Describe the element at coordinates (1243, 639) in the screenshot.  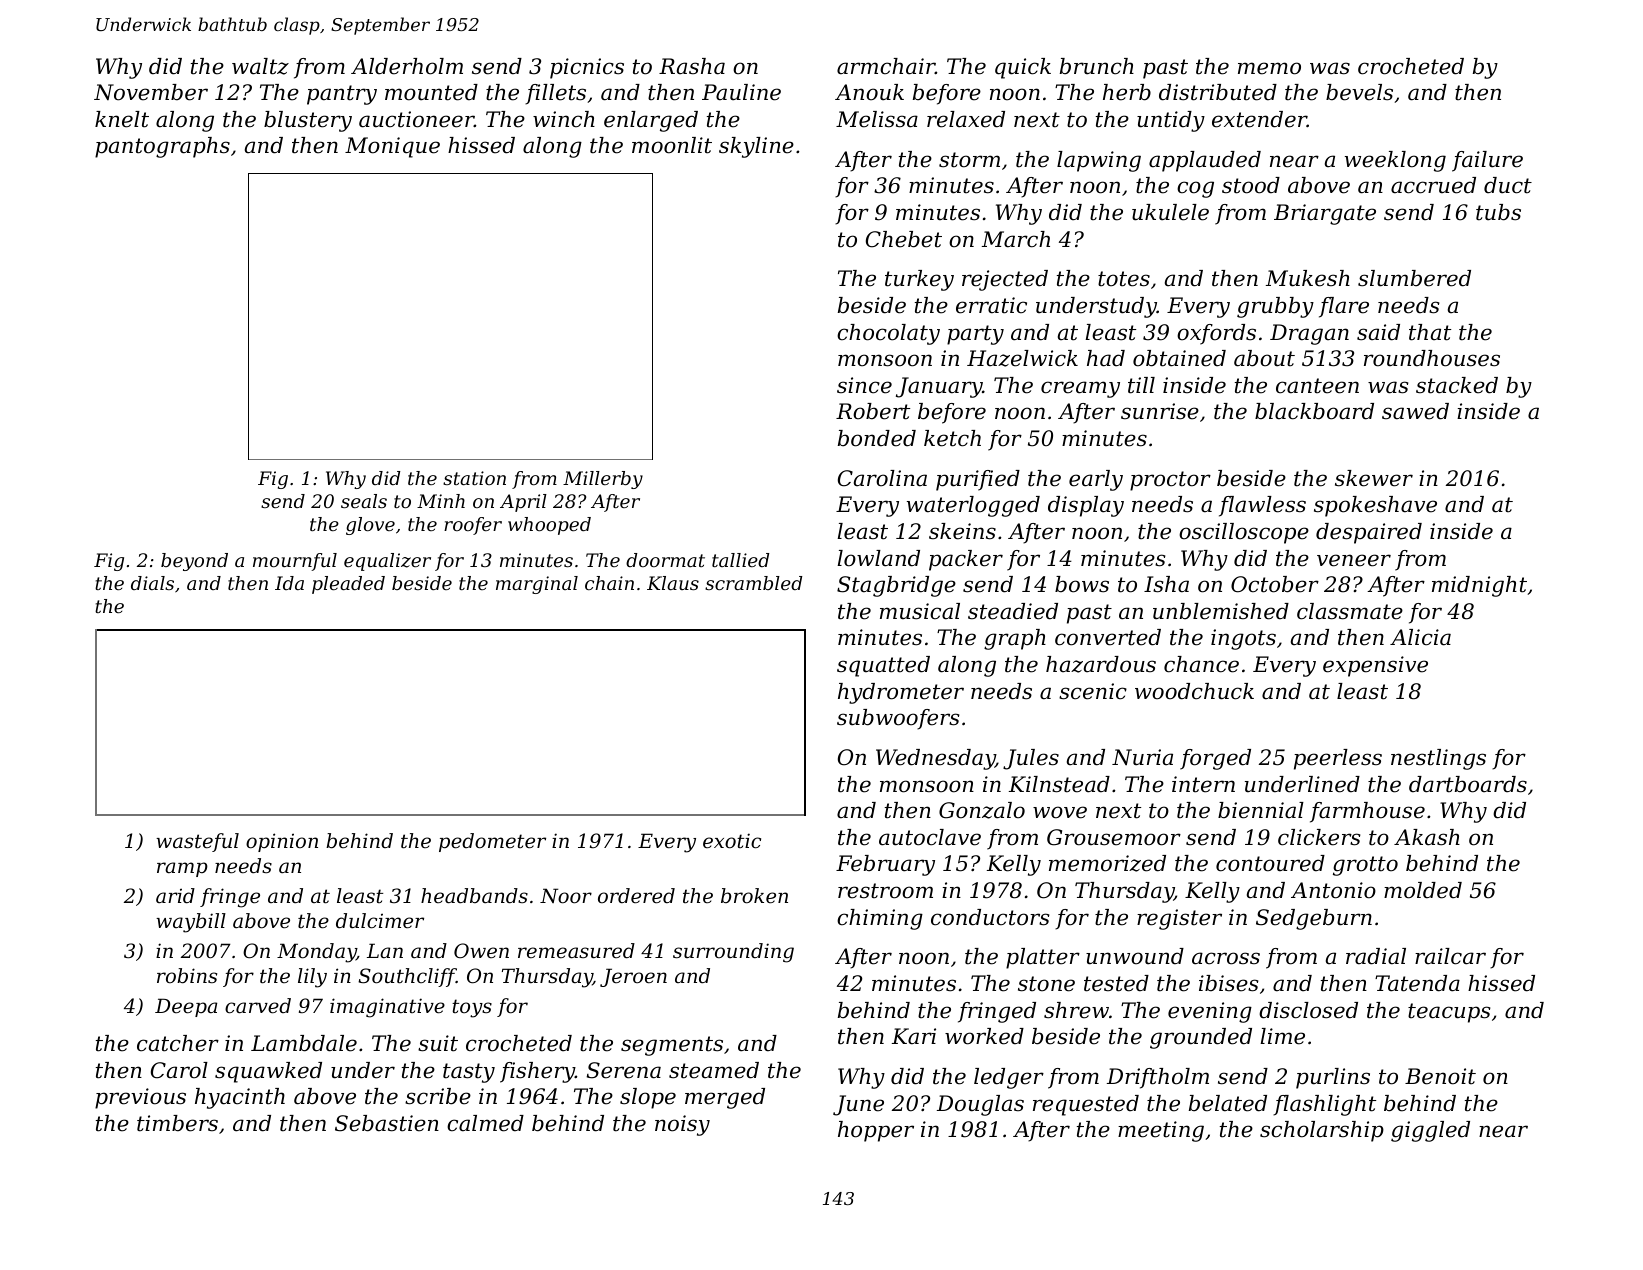
I see `ingots` at that location.
